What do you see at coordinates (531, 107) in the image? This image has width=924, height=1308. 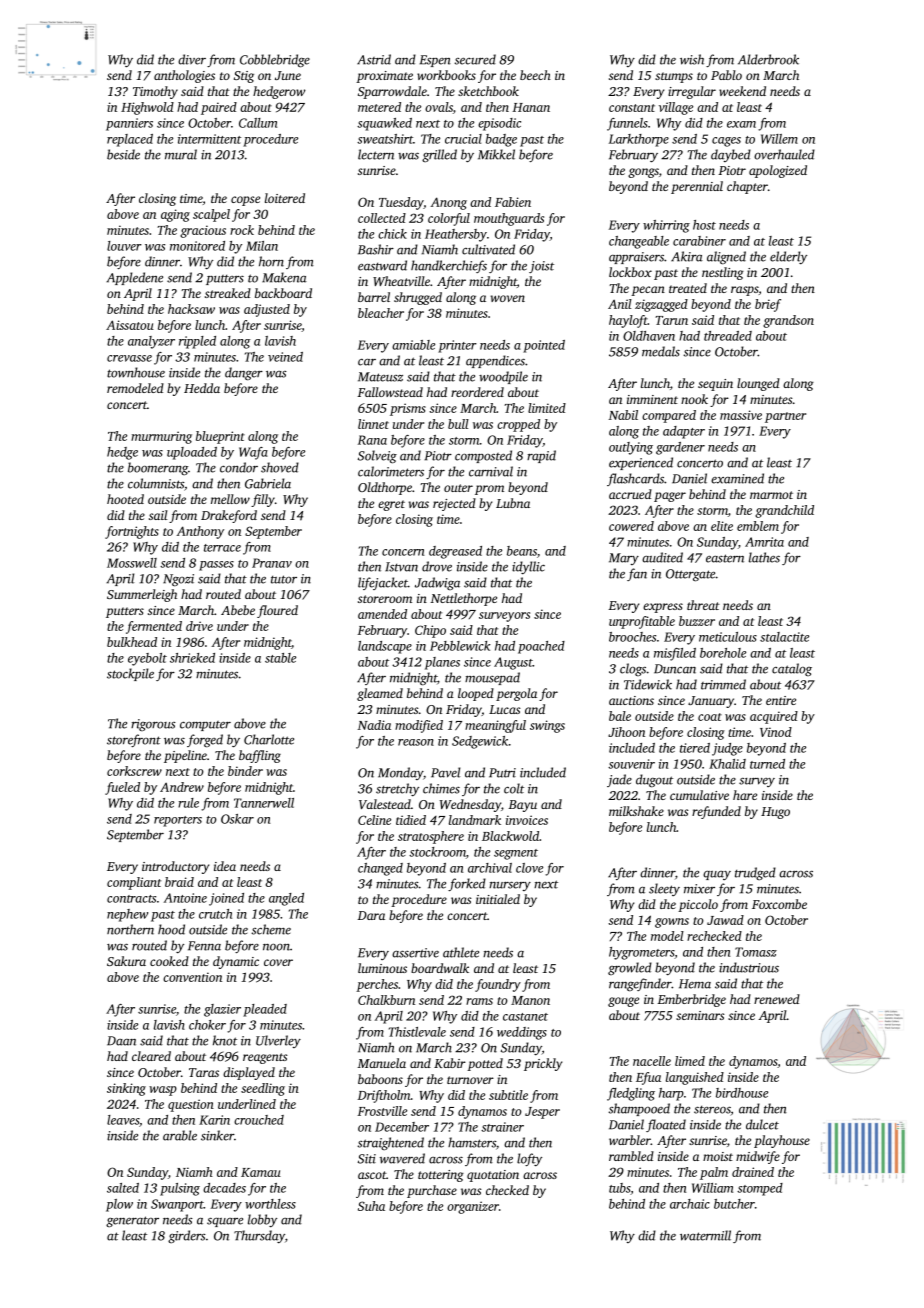 I see `Hanan` at bounding box center [531, 107].
